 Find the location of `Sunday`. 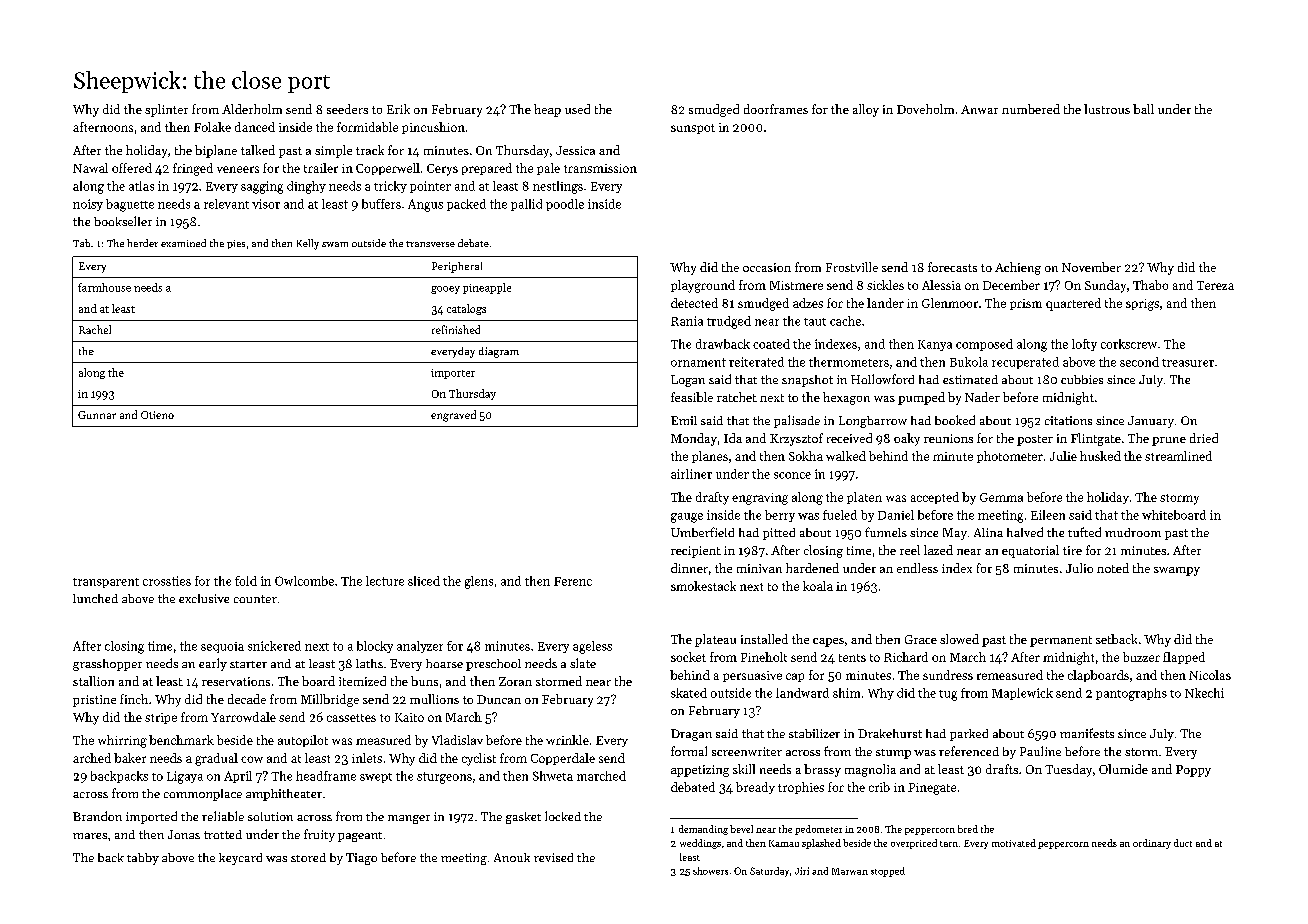

Sunday is located at coordinates (1105, 286).
